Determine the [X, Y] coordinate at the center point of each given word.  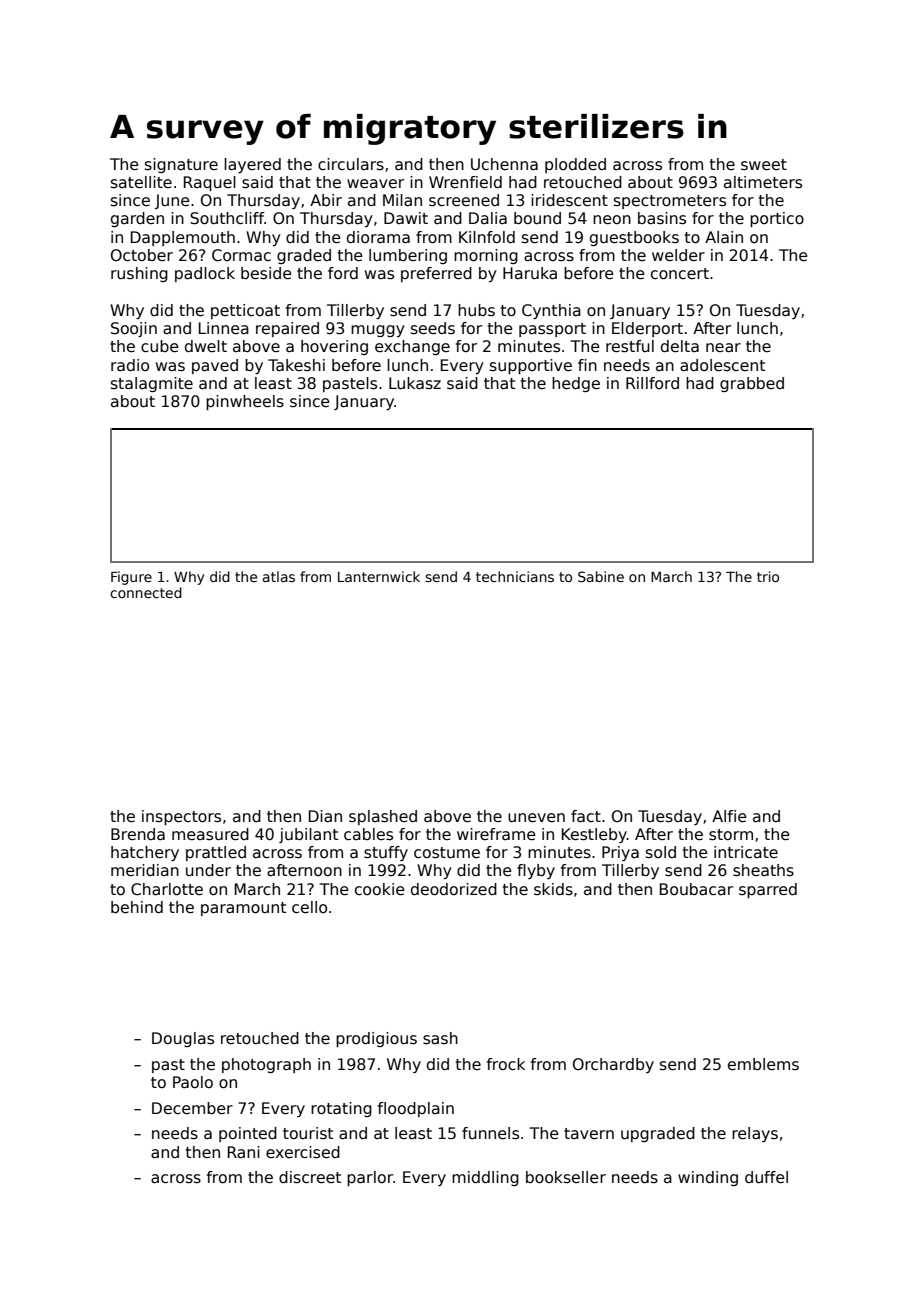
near [723, 348]
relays [755, 1134]
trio [768, 576]
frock [506, 1064]
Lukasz [415, 383]
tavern [589, 1133]
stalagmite [152, 384]
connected [146, 592]
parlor [370, 1178]
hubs [476, 310]
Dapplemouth [183, 238]
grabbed [752, 384]
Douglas [183, 1039]
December [192, 1108]
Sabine [601, 576]
